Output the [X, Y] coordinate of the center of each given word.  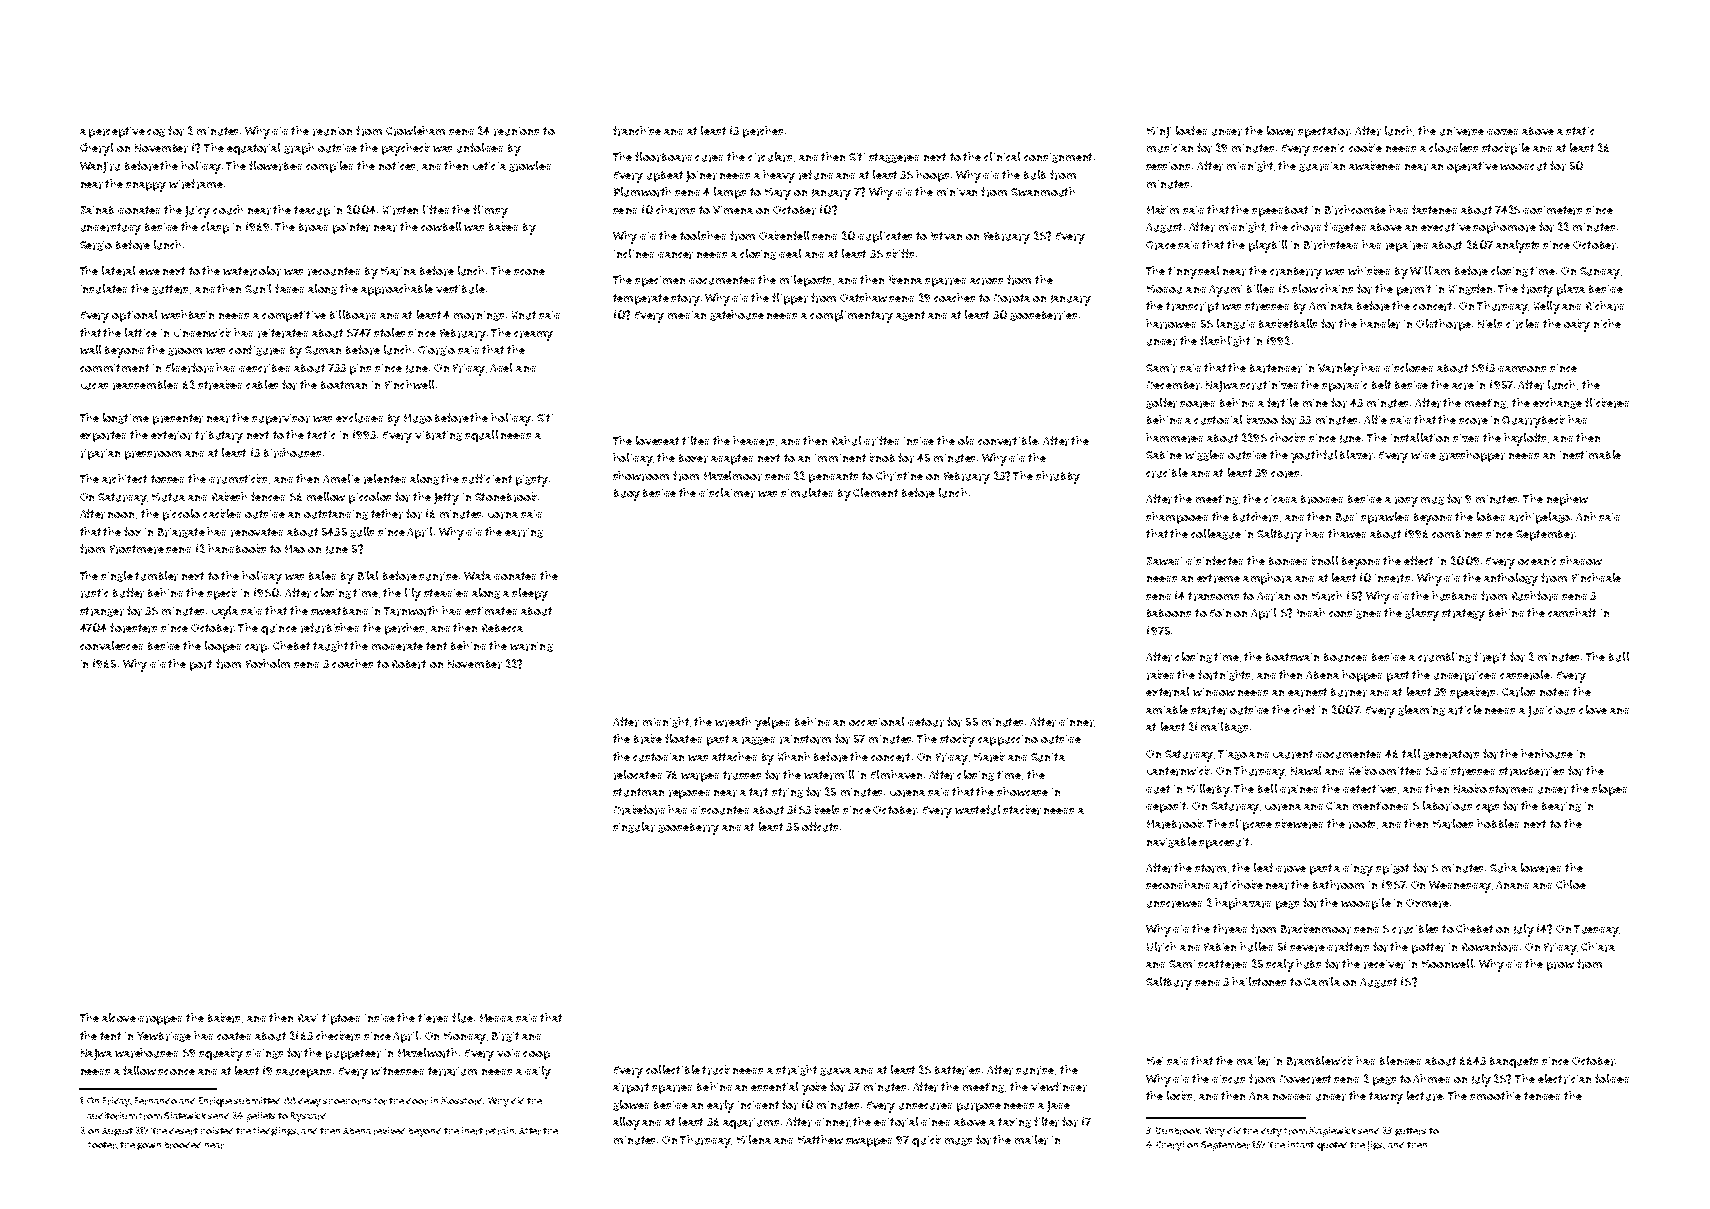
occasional [876, 721]
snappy [146, 187]
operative [1472, 167]
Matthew [820, 1139]
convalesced [111, 645]
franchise [637, 131]
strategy [1463, 615]
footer [102, 1145]
